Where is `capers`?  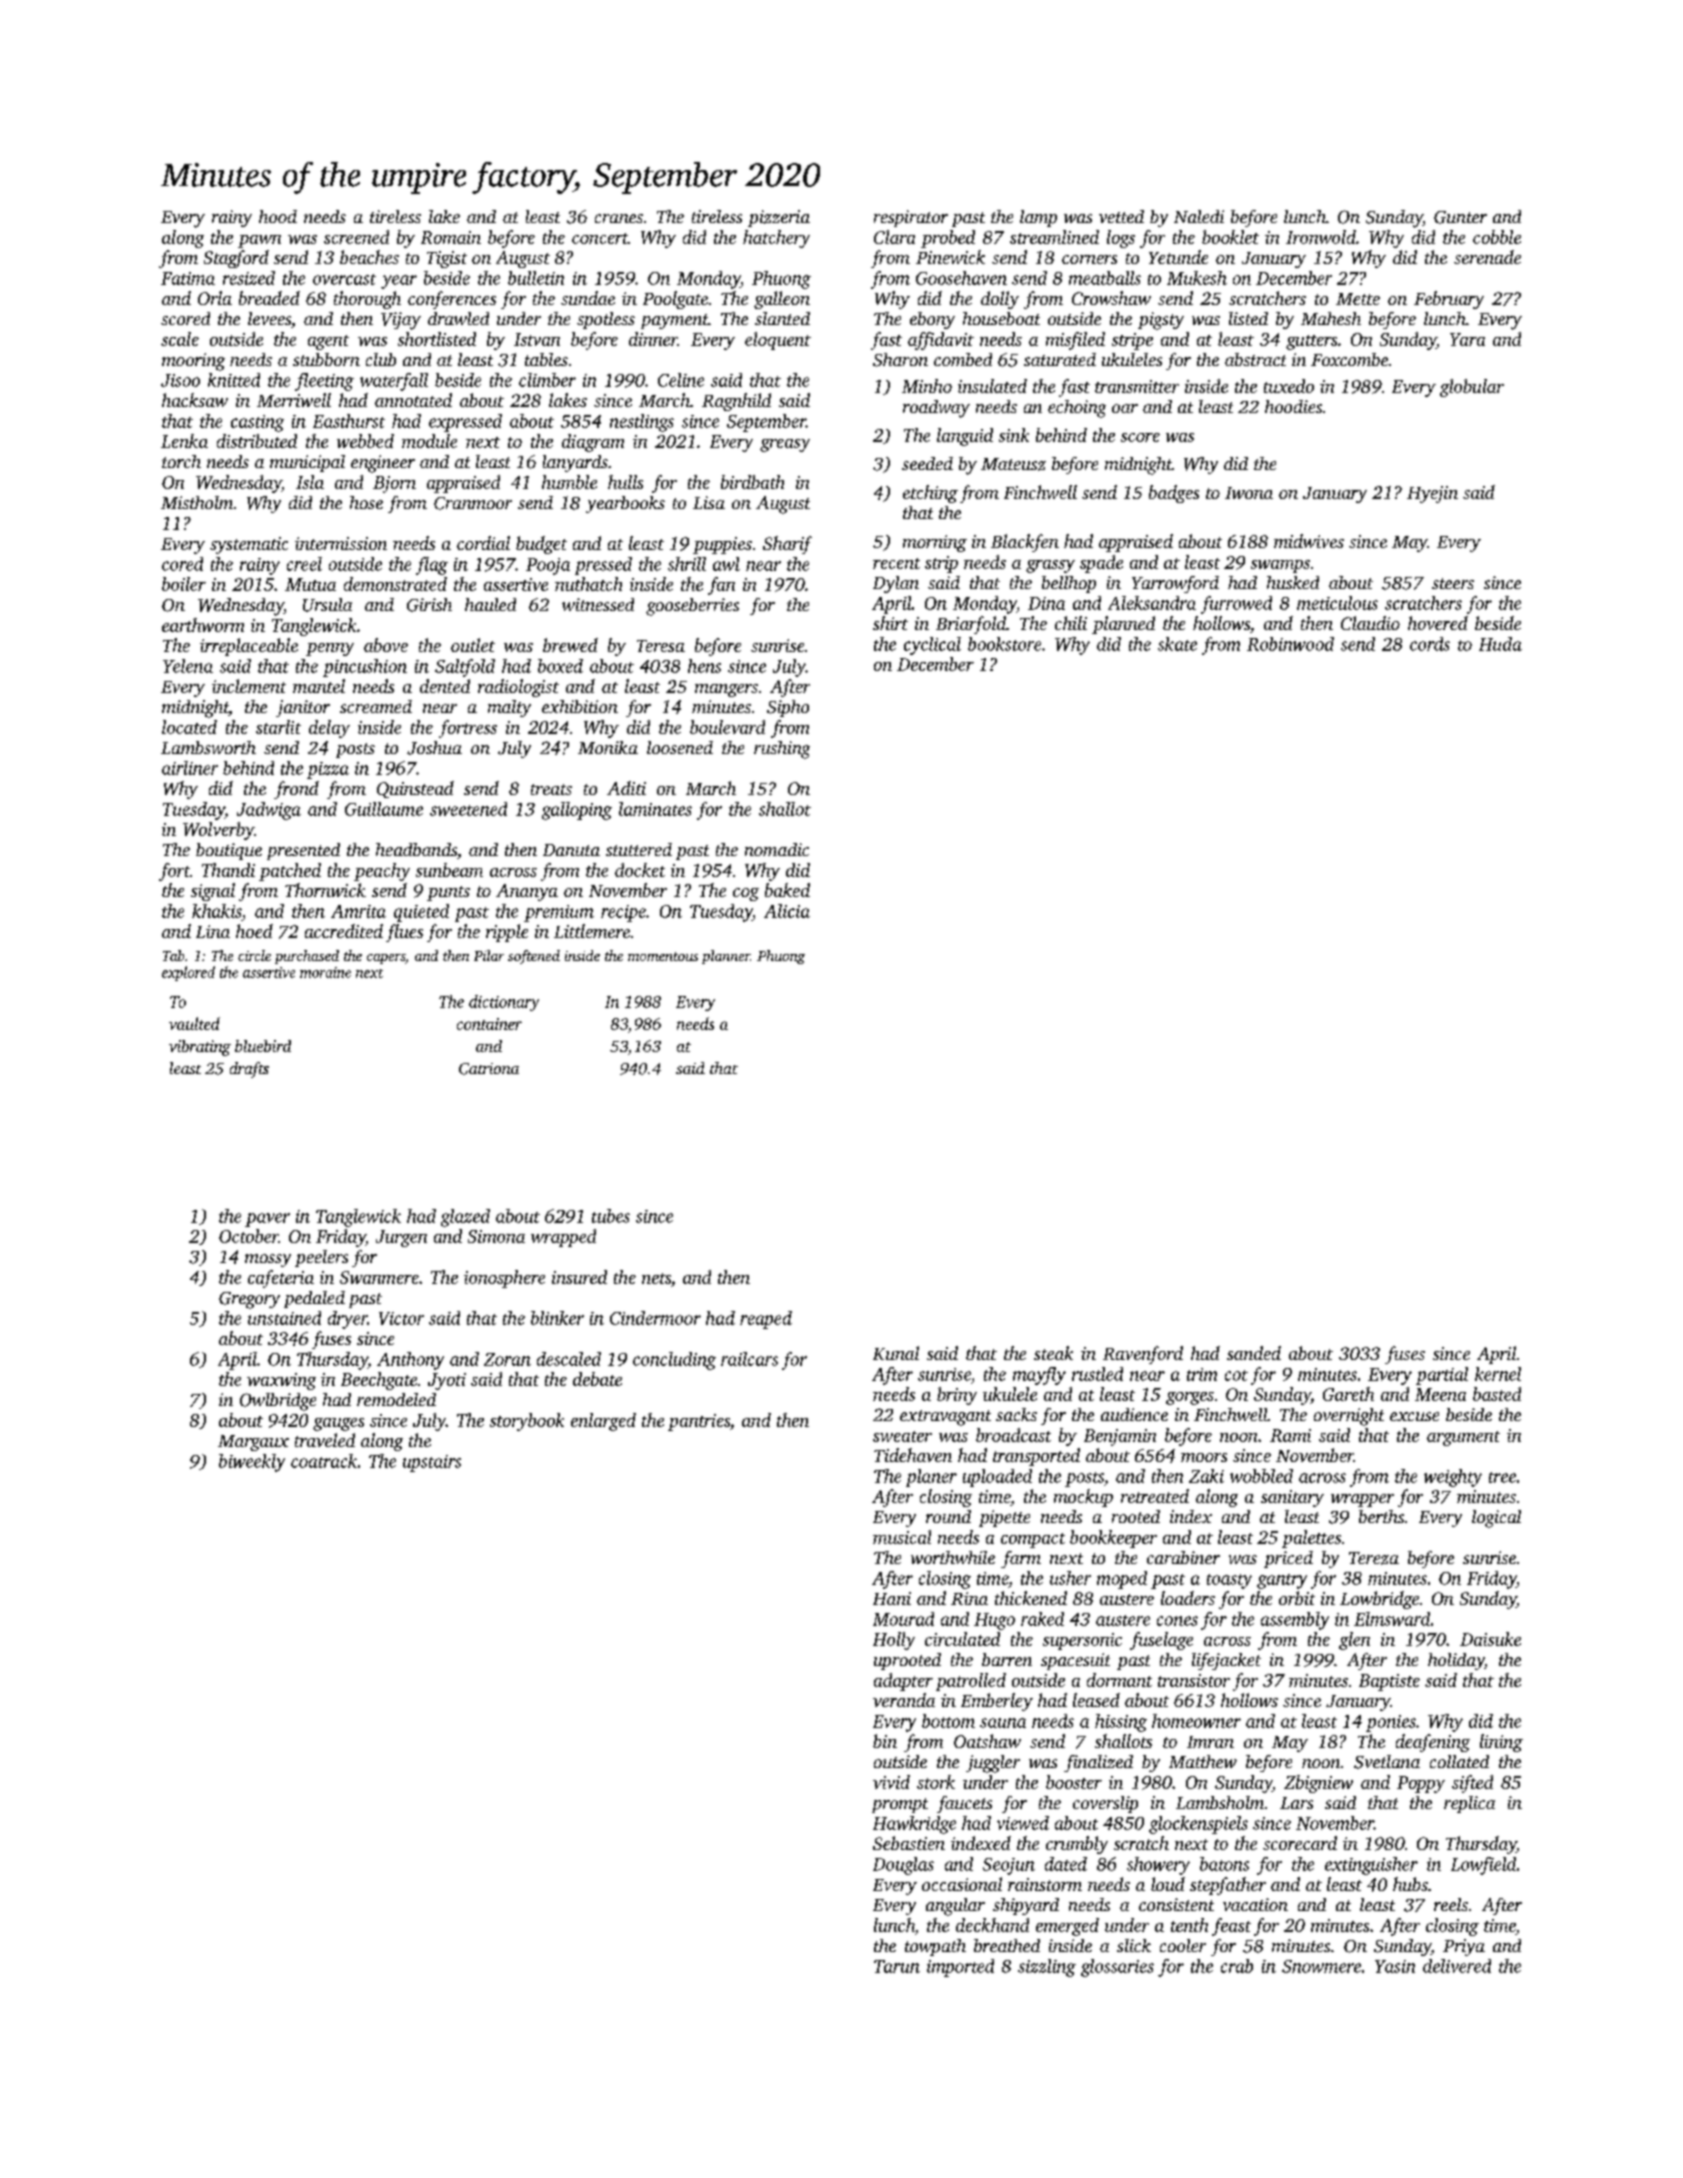
capers is located at coordinates (386, 959).
